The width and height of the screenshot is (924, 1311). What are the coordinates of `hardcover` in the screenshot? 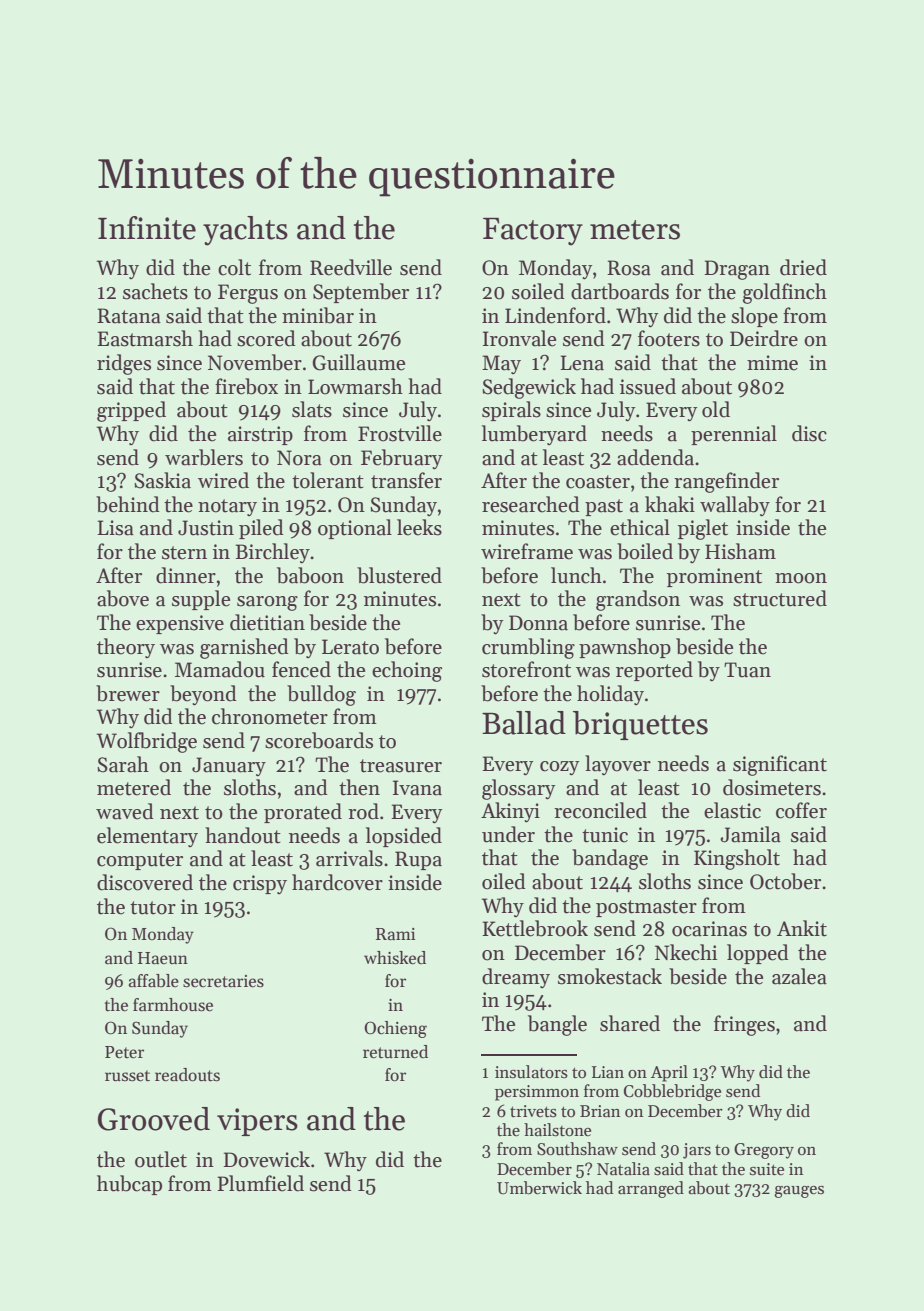 It's located at (337, 882).
